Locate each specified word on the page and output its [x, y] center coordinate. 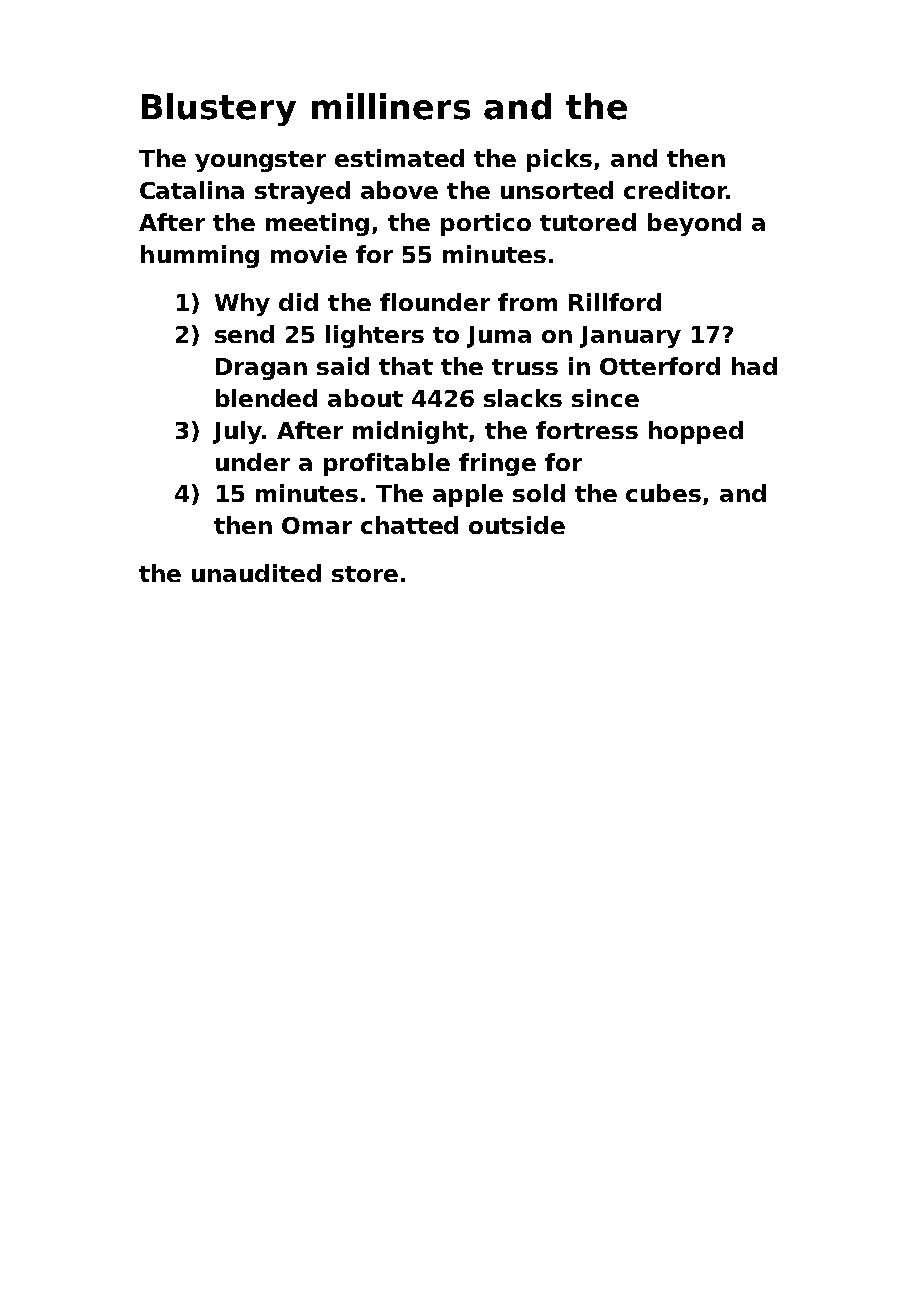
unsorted [557, 190]
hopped [696, 432]
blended [266, 398]
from [527, 302]
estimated [399, 158]
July [237, 432]
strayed [302, 192]
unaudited [256, 573]
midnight [410, 432]
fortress [587, 430]
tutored [588, 222]
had [754, 366]
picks [559, 160]
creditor [675, 190]
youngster [260, 161]
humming [200, 256]
